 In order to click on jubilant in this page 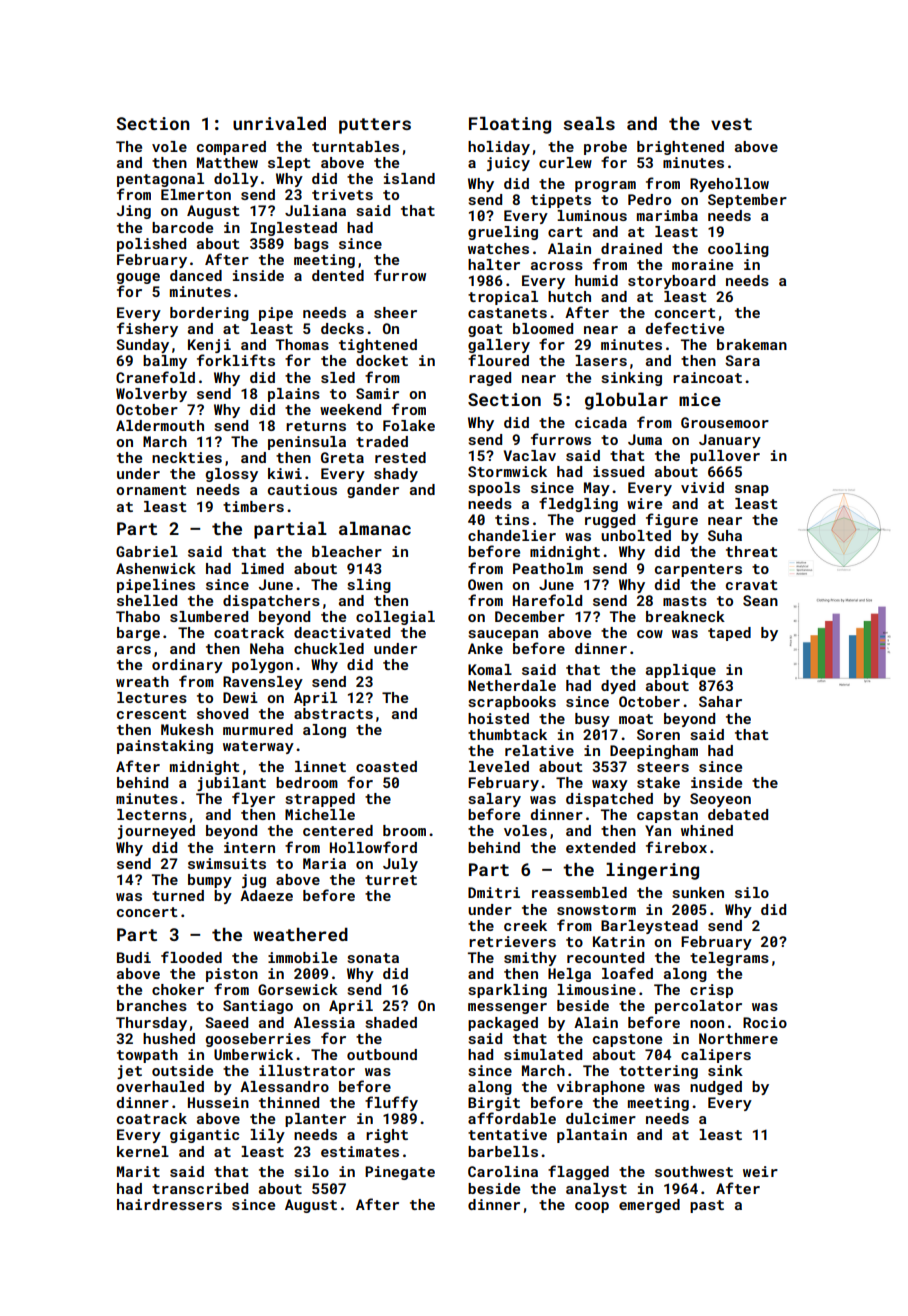, I will do `click(231, 784)`.
